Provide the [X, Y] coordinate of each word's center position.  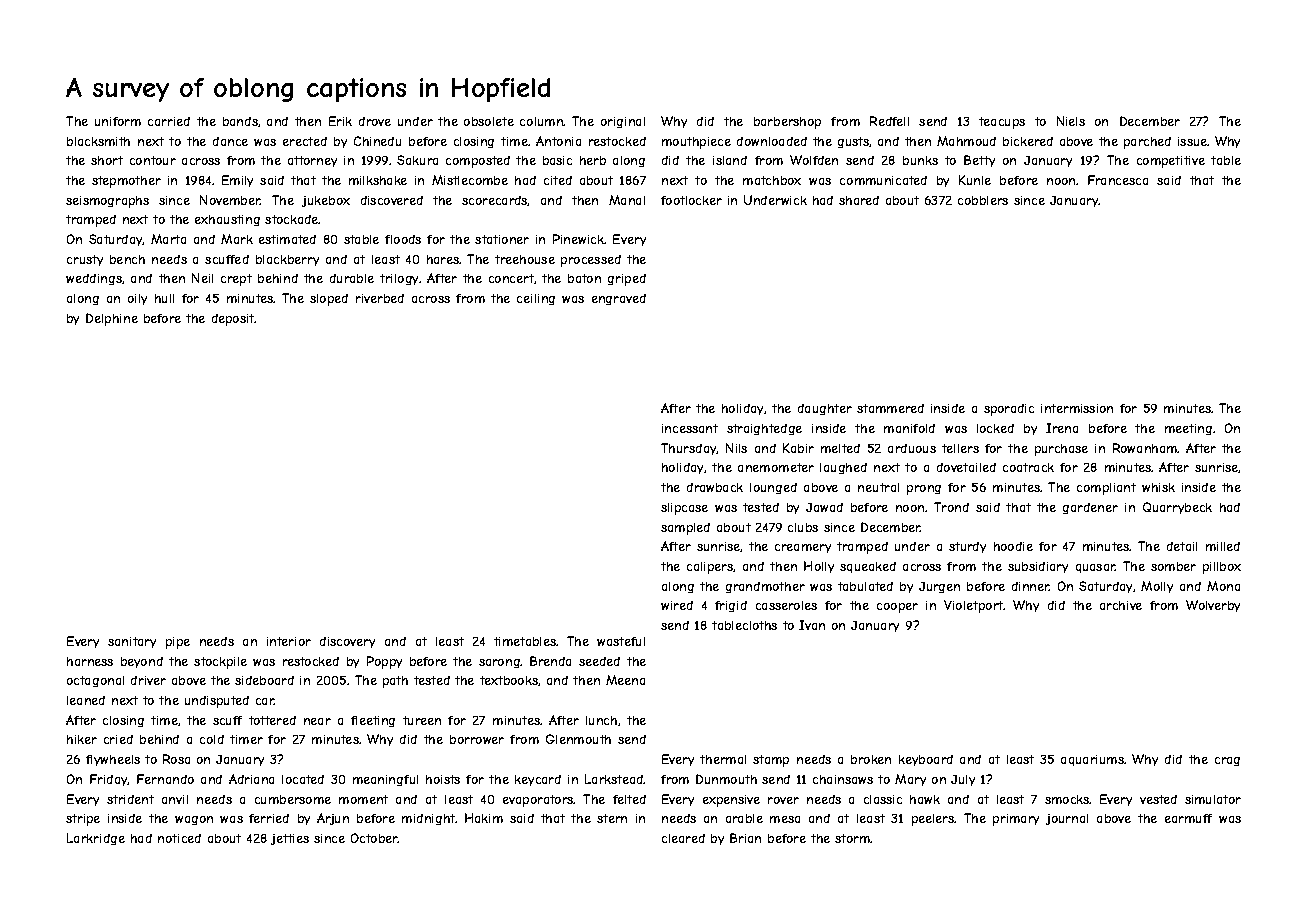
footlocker [691, 200]
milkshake [378, 180]
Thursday [689, 449]
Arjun [333, 819]
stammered [890, 408]
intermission [1077, 408]
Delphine [112, 319]
